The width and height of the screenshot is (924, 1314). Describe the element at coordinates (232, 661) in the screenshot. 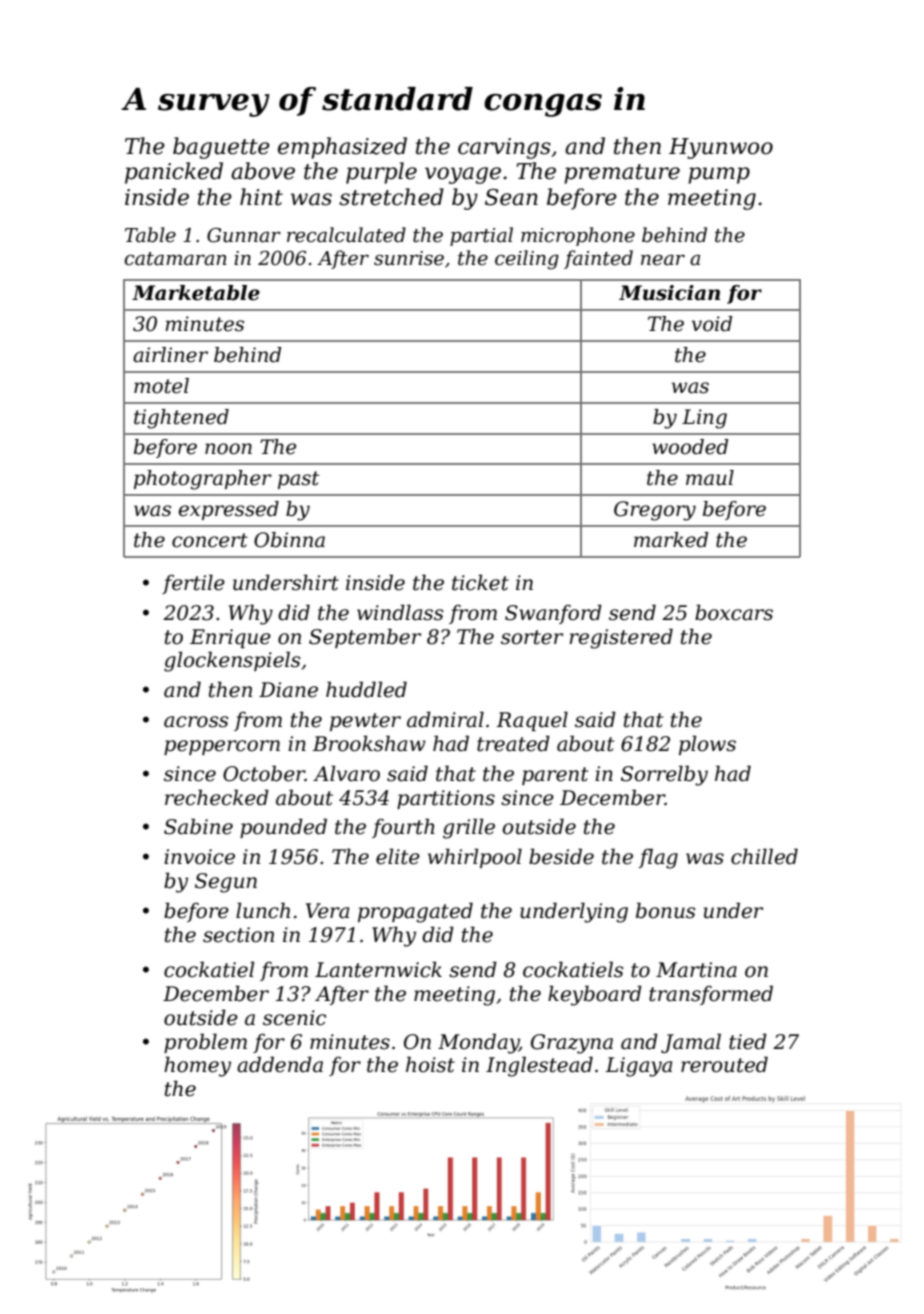

I see `glockenspiels` at that location.
